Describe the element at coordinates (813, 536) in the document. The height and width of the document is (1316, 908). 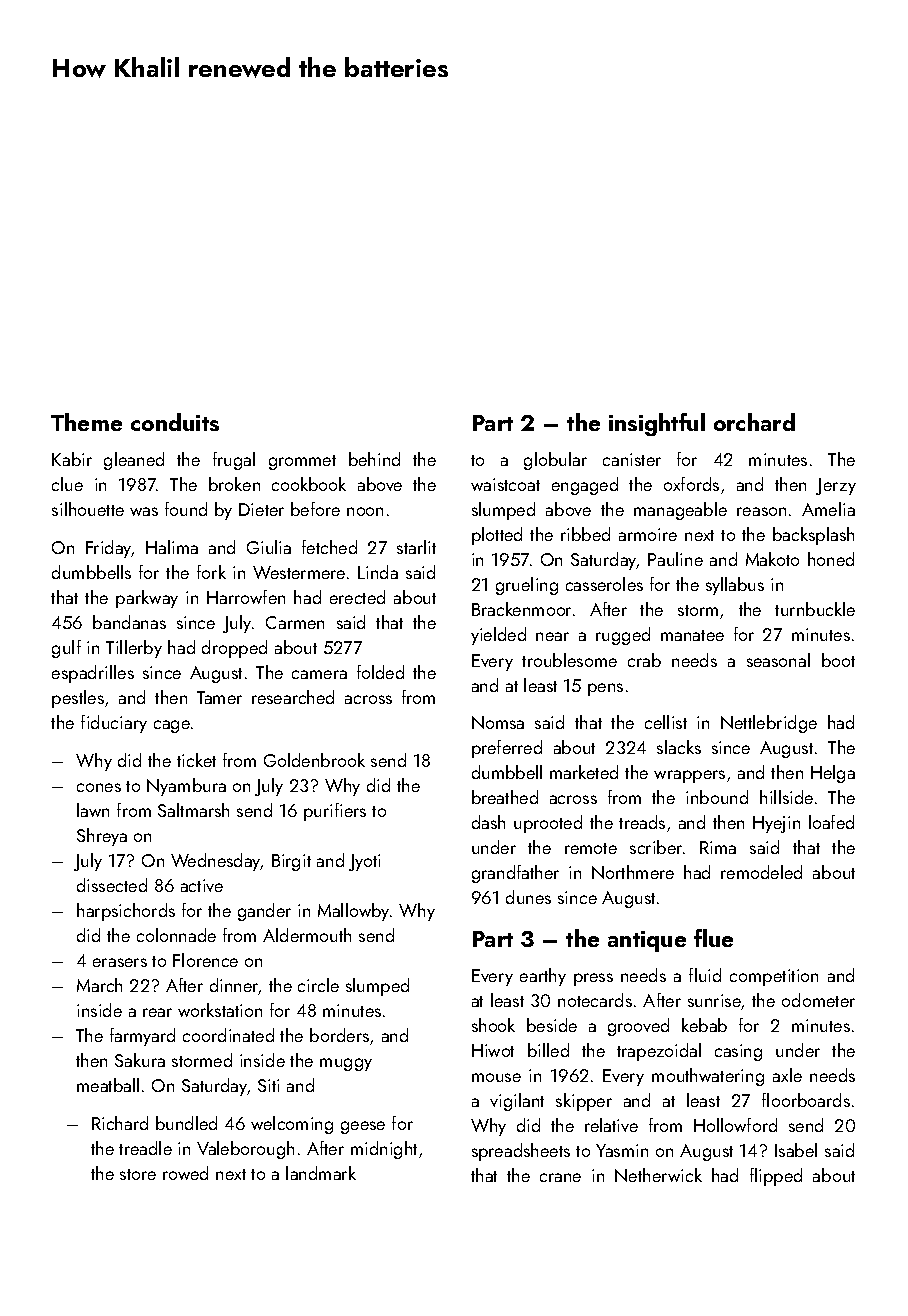
I see `backsplash` at that location.
